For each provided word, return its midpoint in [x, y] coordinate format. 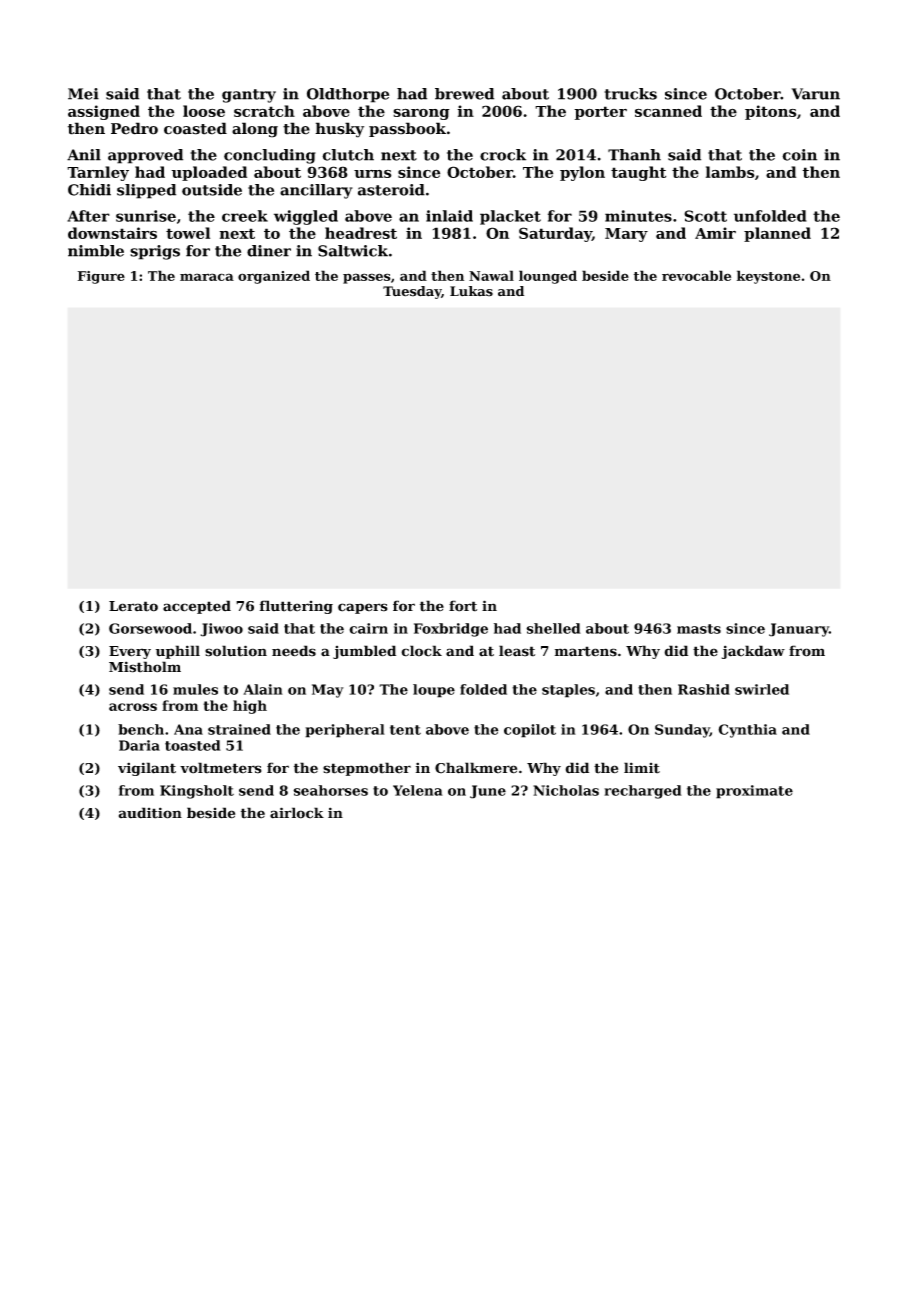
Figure [101, 277]
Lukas [471, 291]
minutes [638, 216]
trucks [630, 94]
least [517, 651]
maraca [207, 277]
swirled [762, 689]
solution [236, 651]
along [255, 130]
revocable [696, 275]
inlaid [449, 216]
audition [150, 813]
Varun [815, 94]
